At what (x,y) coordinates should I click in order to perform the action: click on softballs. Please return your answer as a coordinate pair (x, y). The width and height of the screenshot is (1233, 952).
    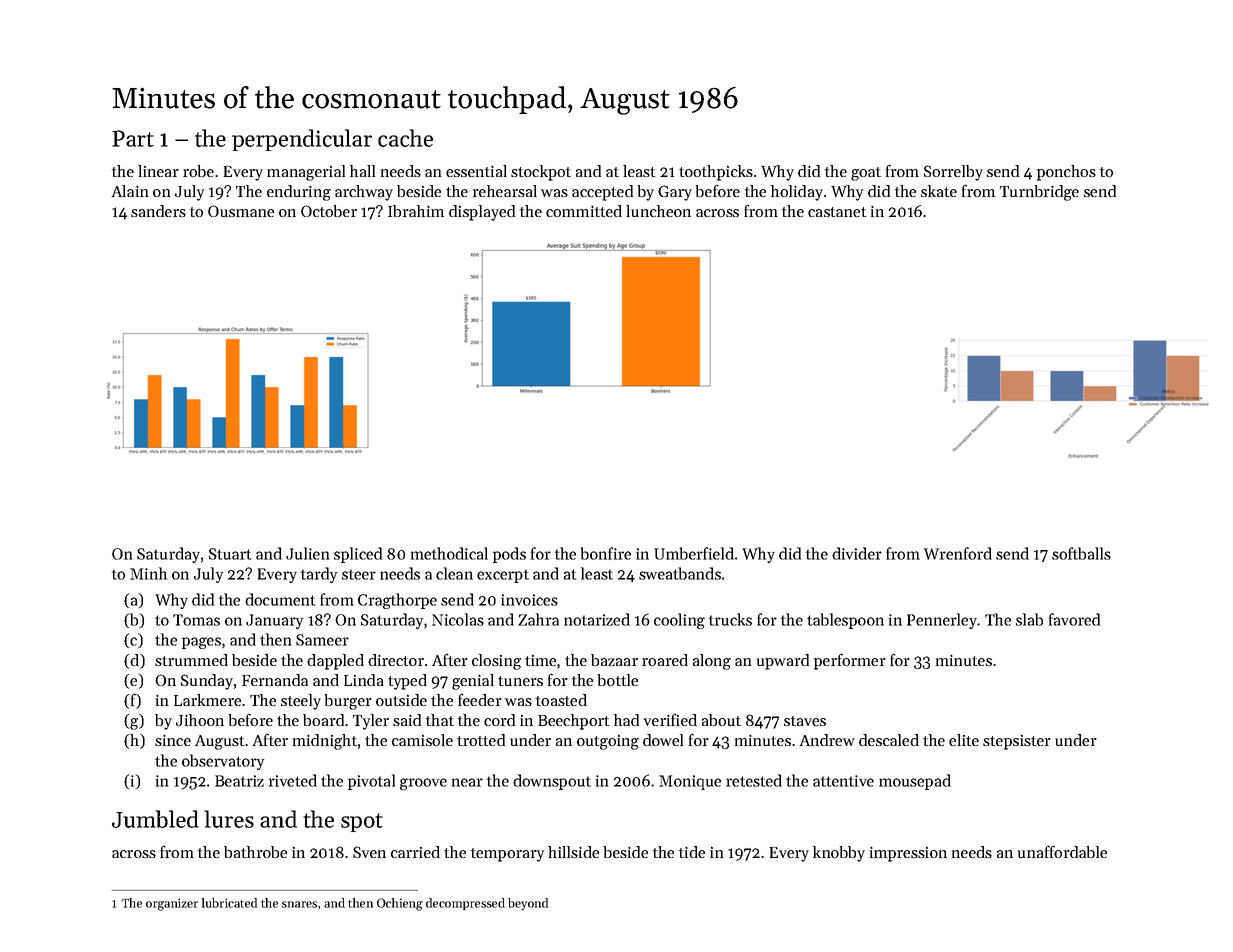
    Looking at the image, I should click on (1081, 553).
